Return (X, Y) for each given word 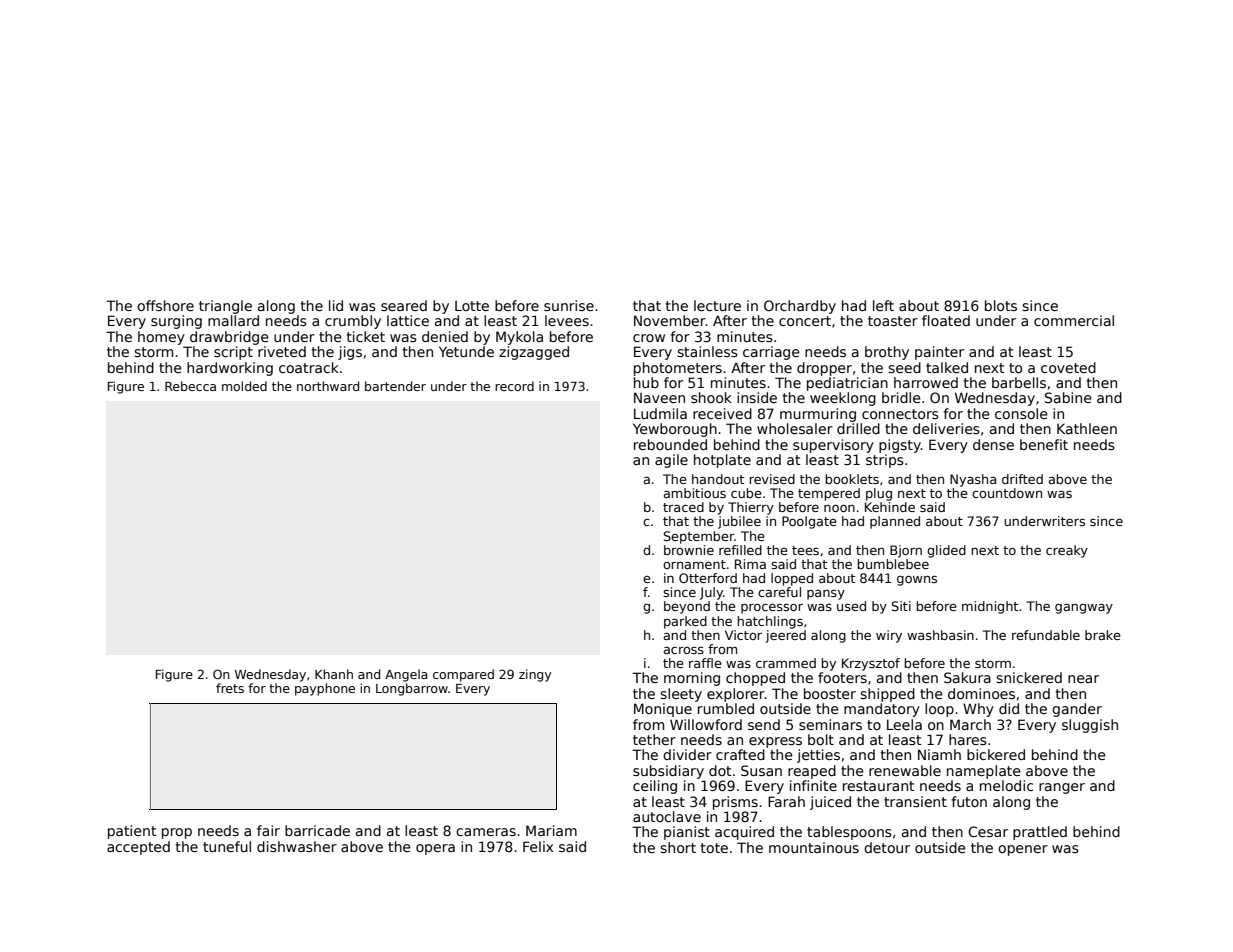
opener (1023, 850)
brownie (689, 550)
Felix (538, 846)
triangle (225, 307)
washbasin (940, 635)
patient (132, 832)
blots (1001, 305)
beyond (687, 607)
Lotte (472, 306)
